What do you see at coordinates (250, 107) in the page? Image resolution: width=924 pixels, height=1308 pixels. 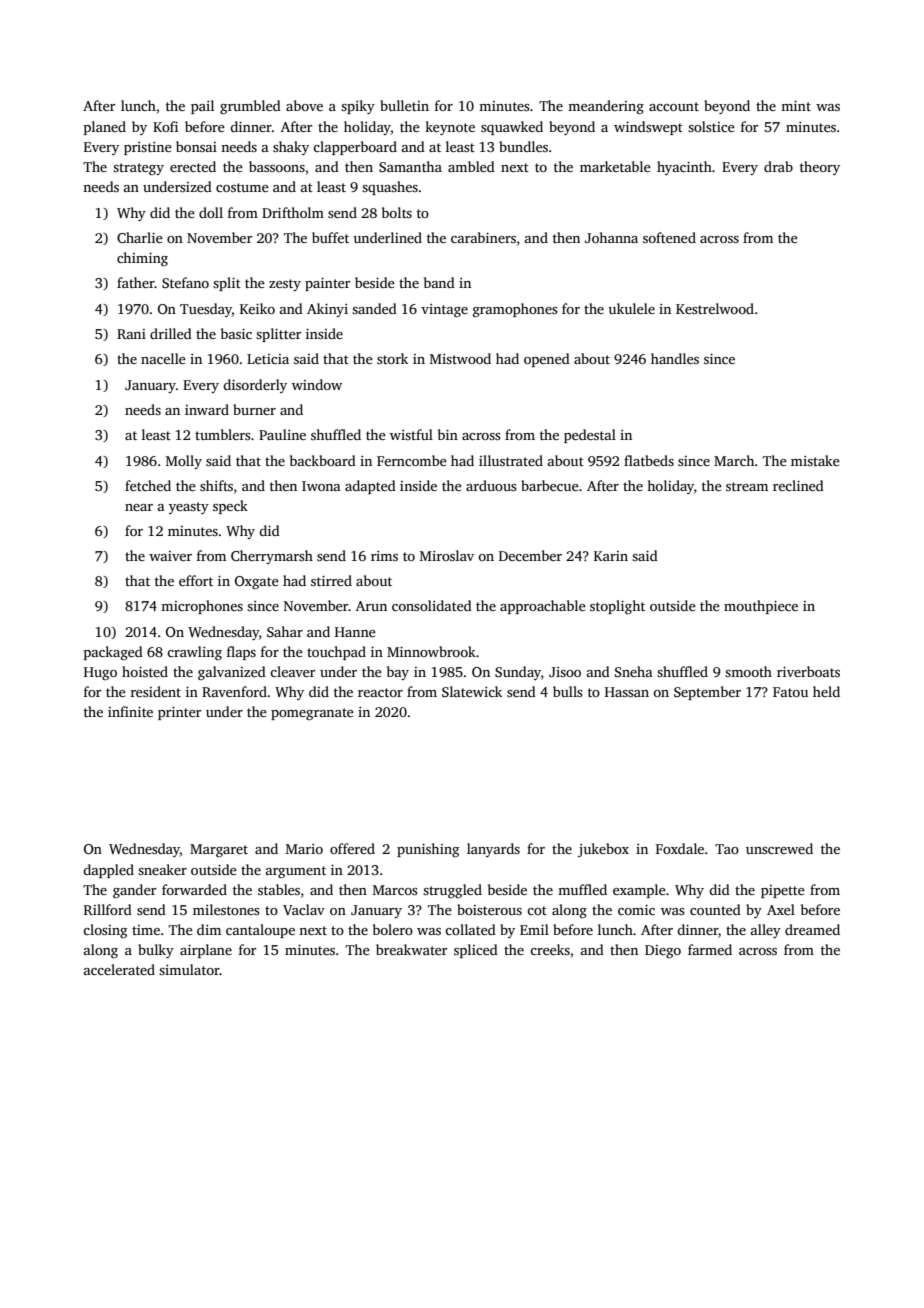 I see `grumbled` at bounding box center [250, 107].
